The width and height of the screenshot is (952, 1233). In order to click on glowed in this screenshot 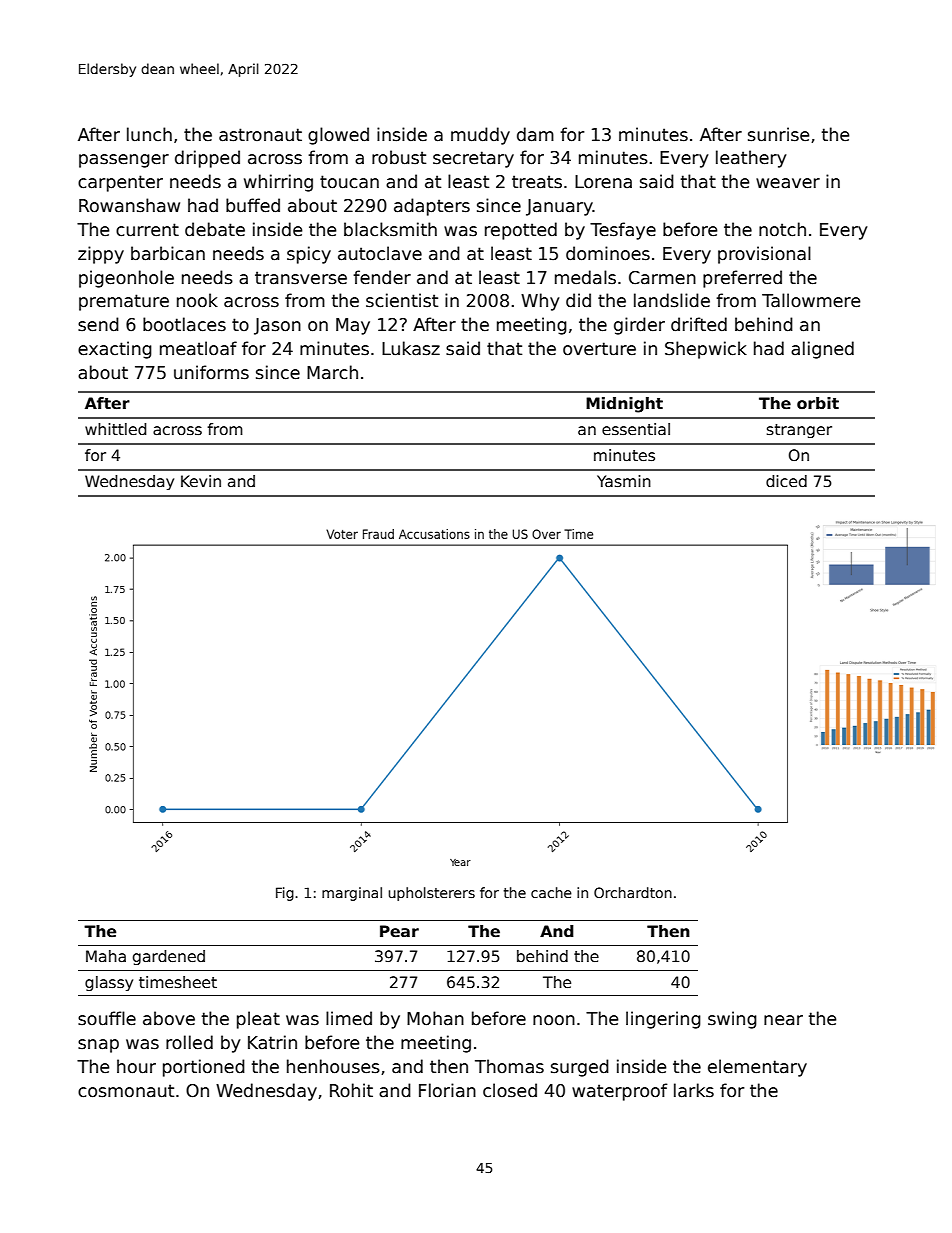, I will do `click(338, 136)`.
